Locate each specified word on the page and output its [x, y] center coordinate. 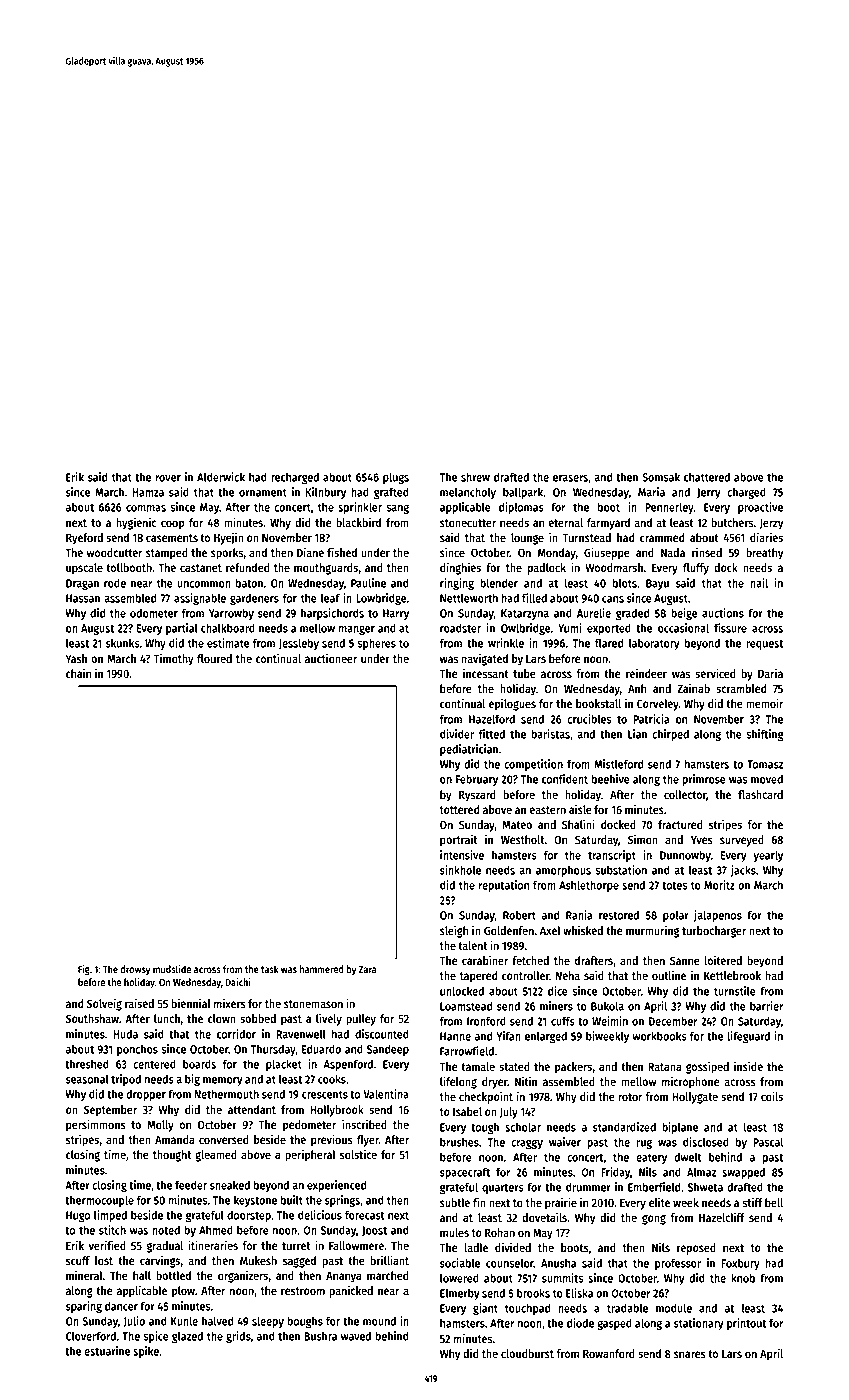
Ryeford [84, 539]
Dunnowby [685, 856]
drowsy [135, 970]
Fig [84, 970]
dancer [121, 1306]
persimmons [96, 1125]
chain [78, 673]
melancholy [468, 493]
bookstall [598, 703]
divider [457, 734]
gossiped [707, 1067]
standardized [624, 1127]
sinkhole [460, 870]
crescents [325, 1094]
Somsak [661, 477]
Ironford [486, 1021]
